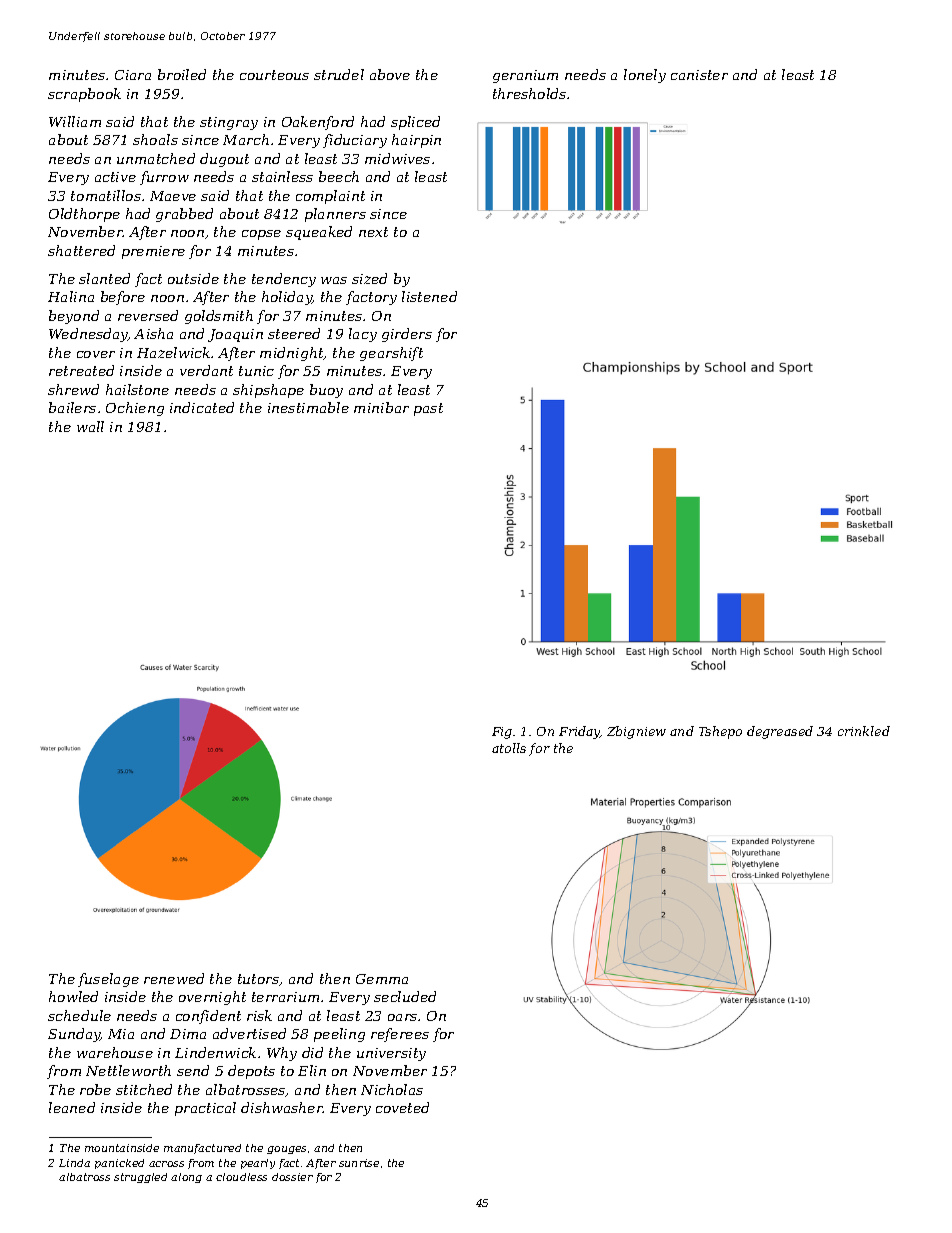 The image size is (952, 1233). What do you see at coordinates (509, 748) in the image?
I see `atolls` at bounding box center [509, 748].
